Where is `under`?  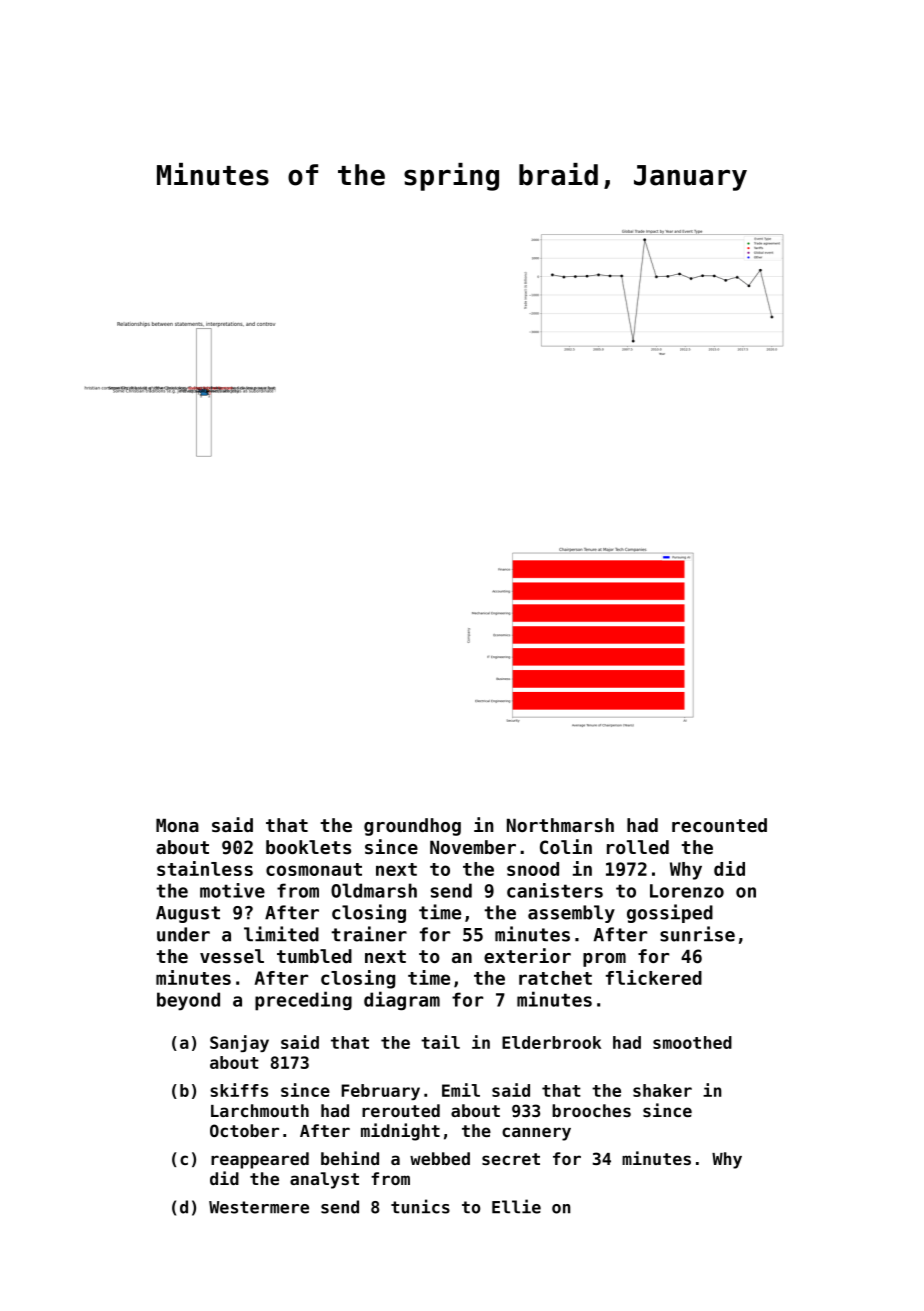 under is located at coordinates (183, 934).
